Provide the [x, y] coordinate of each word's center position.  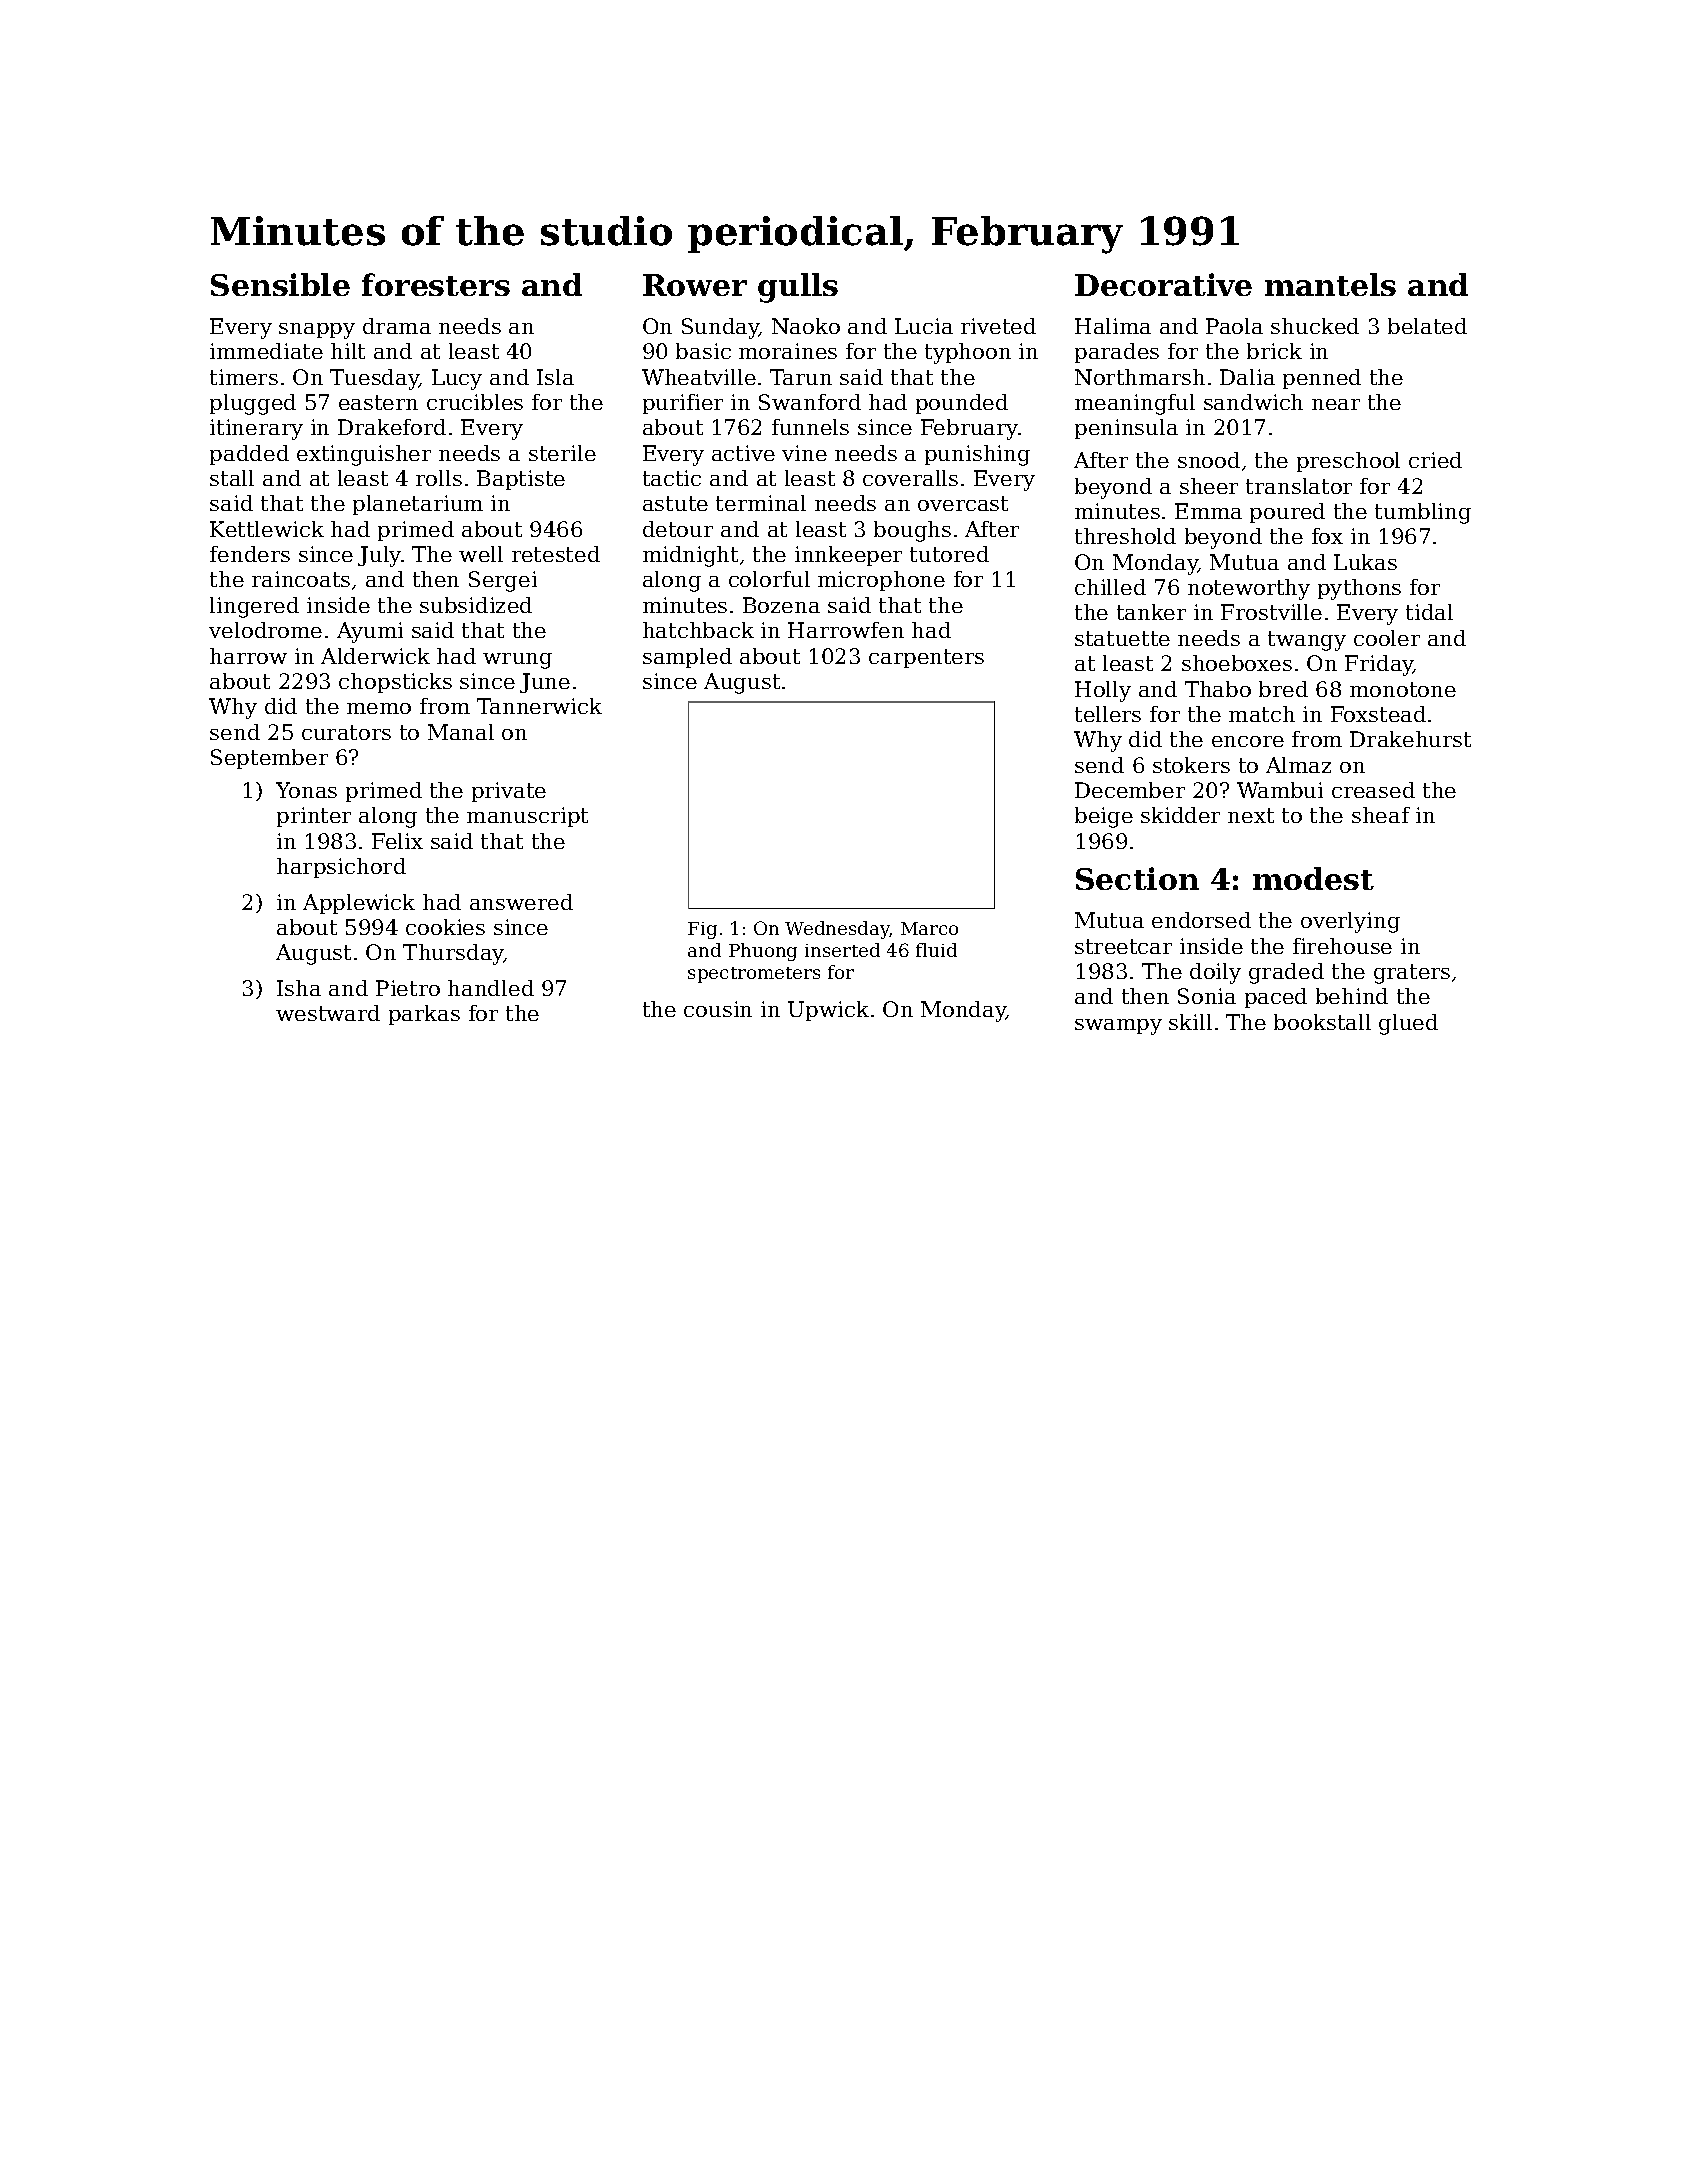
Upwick [828, 1011]
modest [1313, 878]
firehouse [1342, 946]
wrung [517, 661]
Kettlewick [267, 529]
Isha [299, 988]
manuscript [527, 817]
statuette [1122, 638]
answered [521, 902]
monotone [1403, 689]
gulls [798, 288]
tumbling [1423, 513]
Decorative [1163, 284]
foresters [436, 284]
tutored [949, 554]
